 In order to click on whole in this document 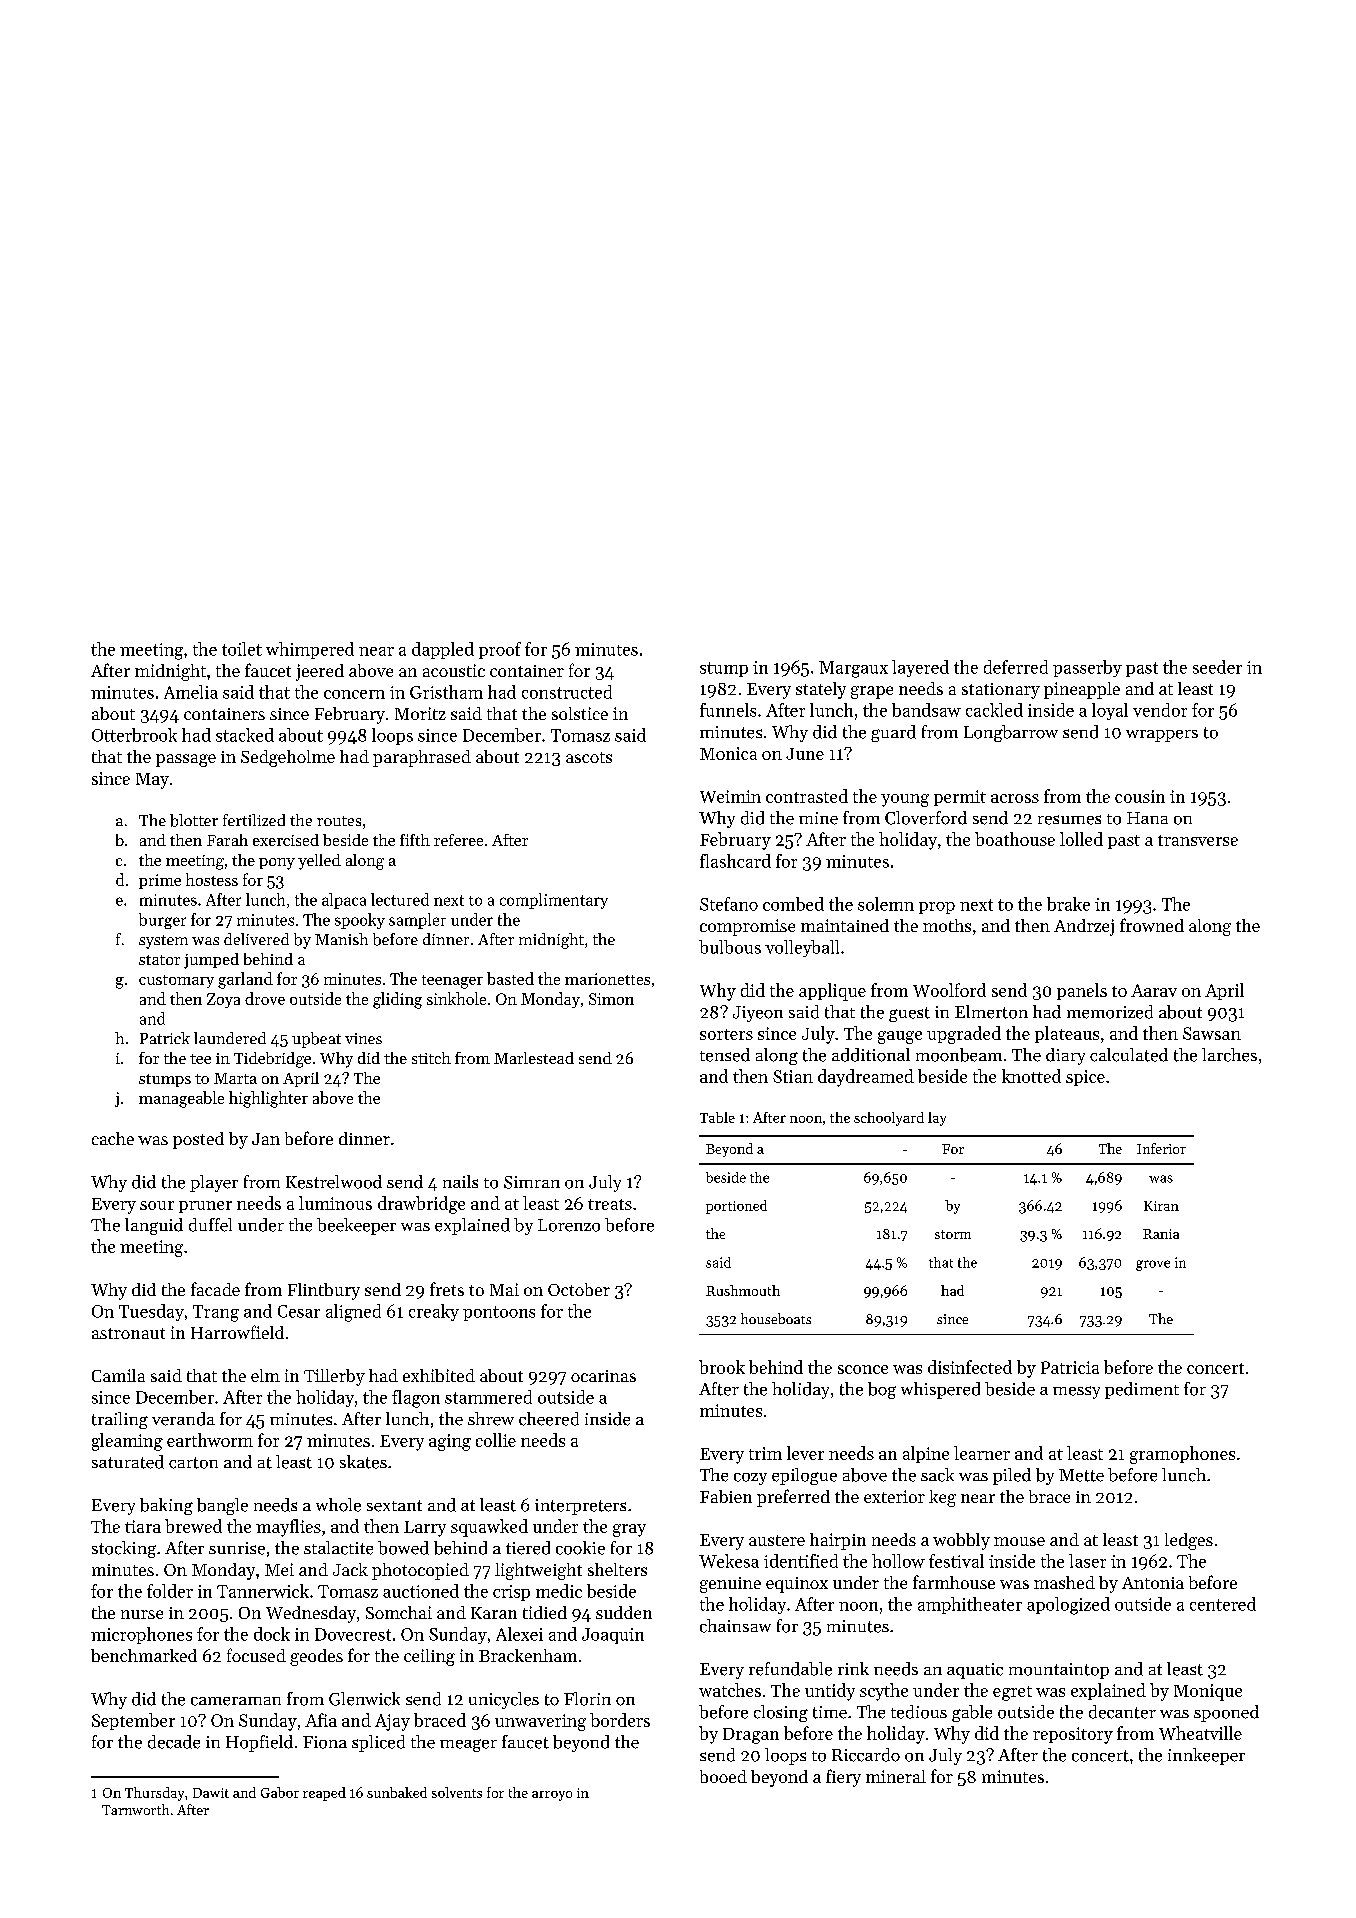, I will do `click(338, 1505)`.
